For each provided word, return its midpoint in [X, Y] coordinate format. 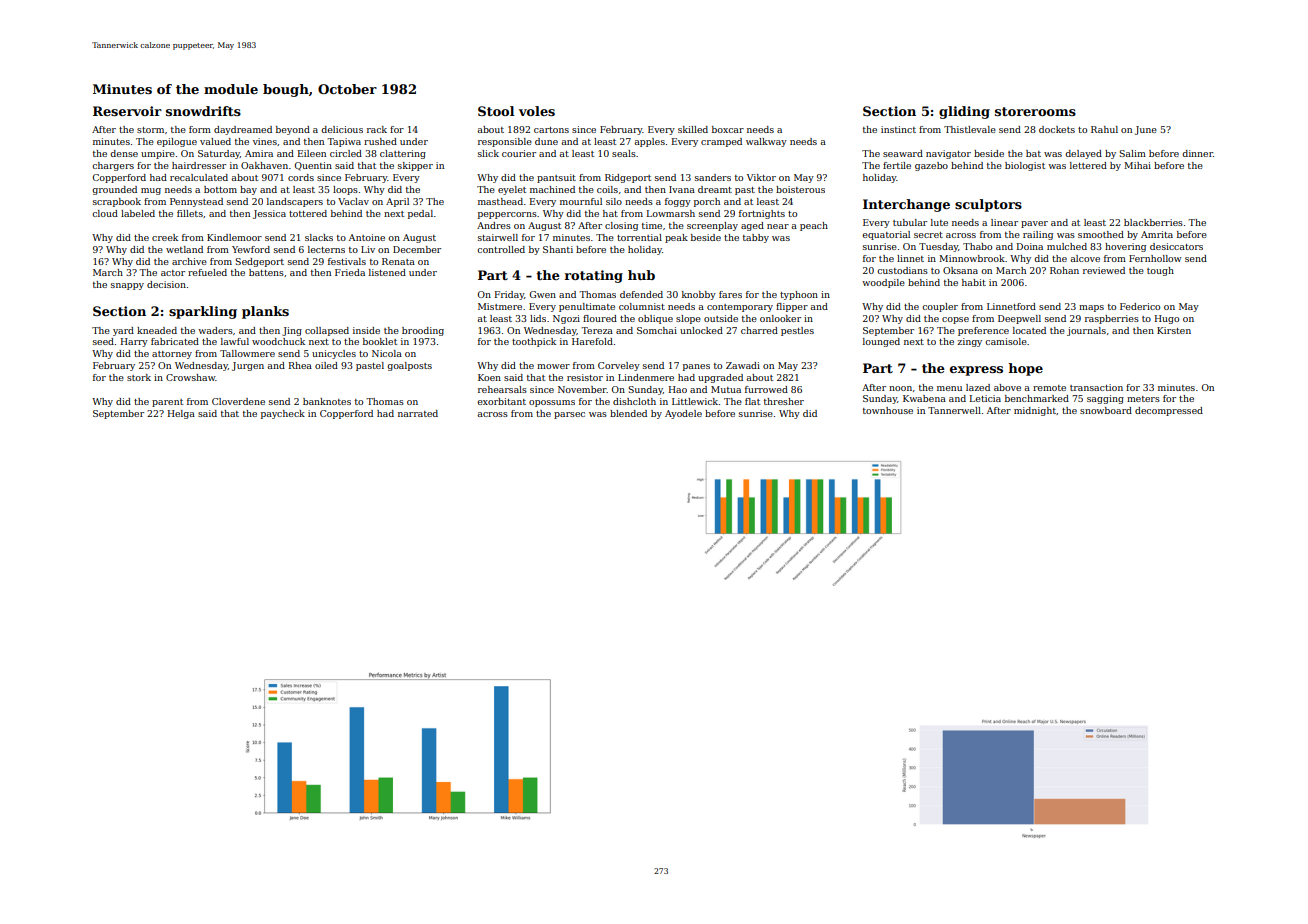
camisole [1006, 341]
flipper [792, 307]
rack [377, 129]
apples [649, 142]
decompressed [1169, 411]
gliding [964, 112]
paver [1034, 224]
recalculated [199, 177]
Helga [181, 414]
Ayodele [683, 414]
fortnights [762, 214]
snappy [127, 286]
